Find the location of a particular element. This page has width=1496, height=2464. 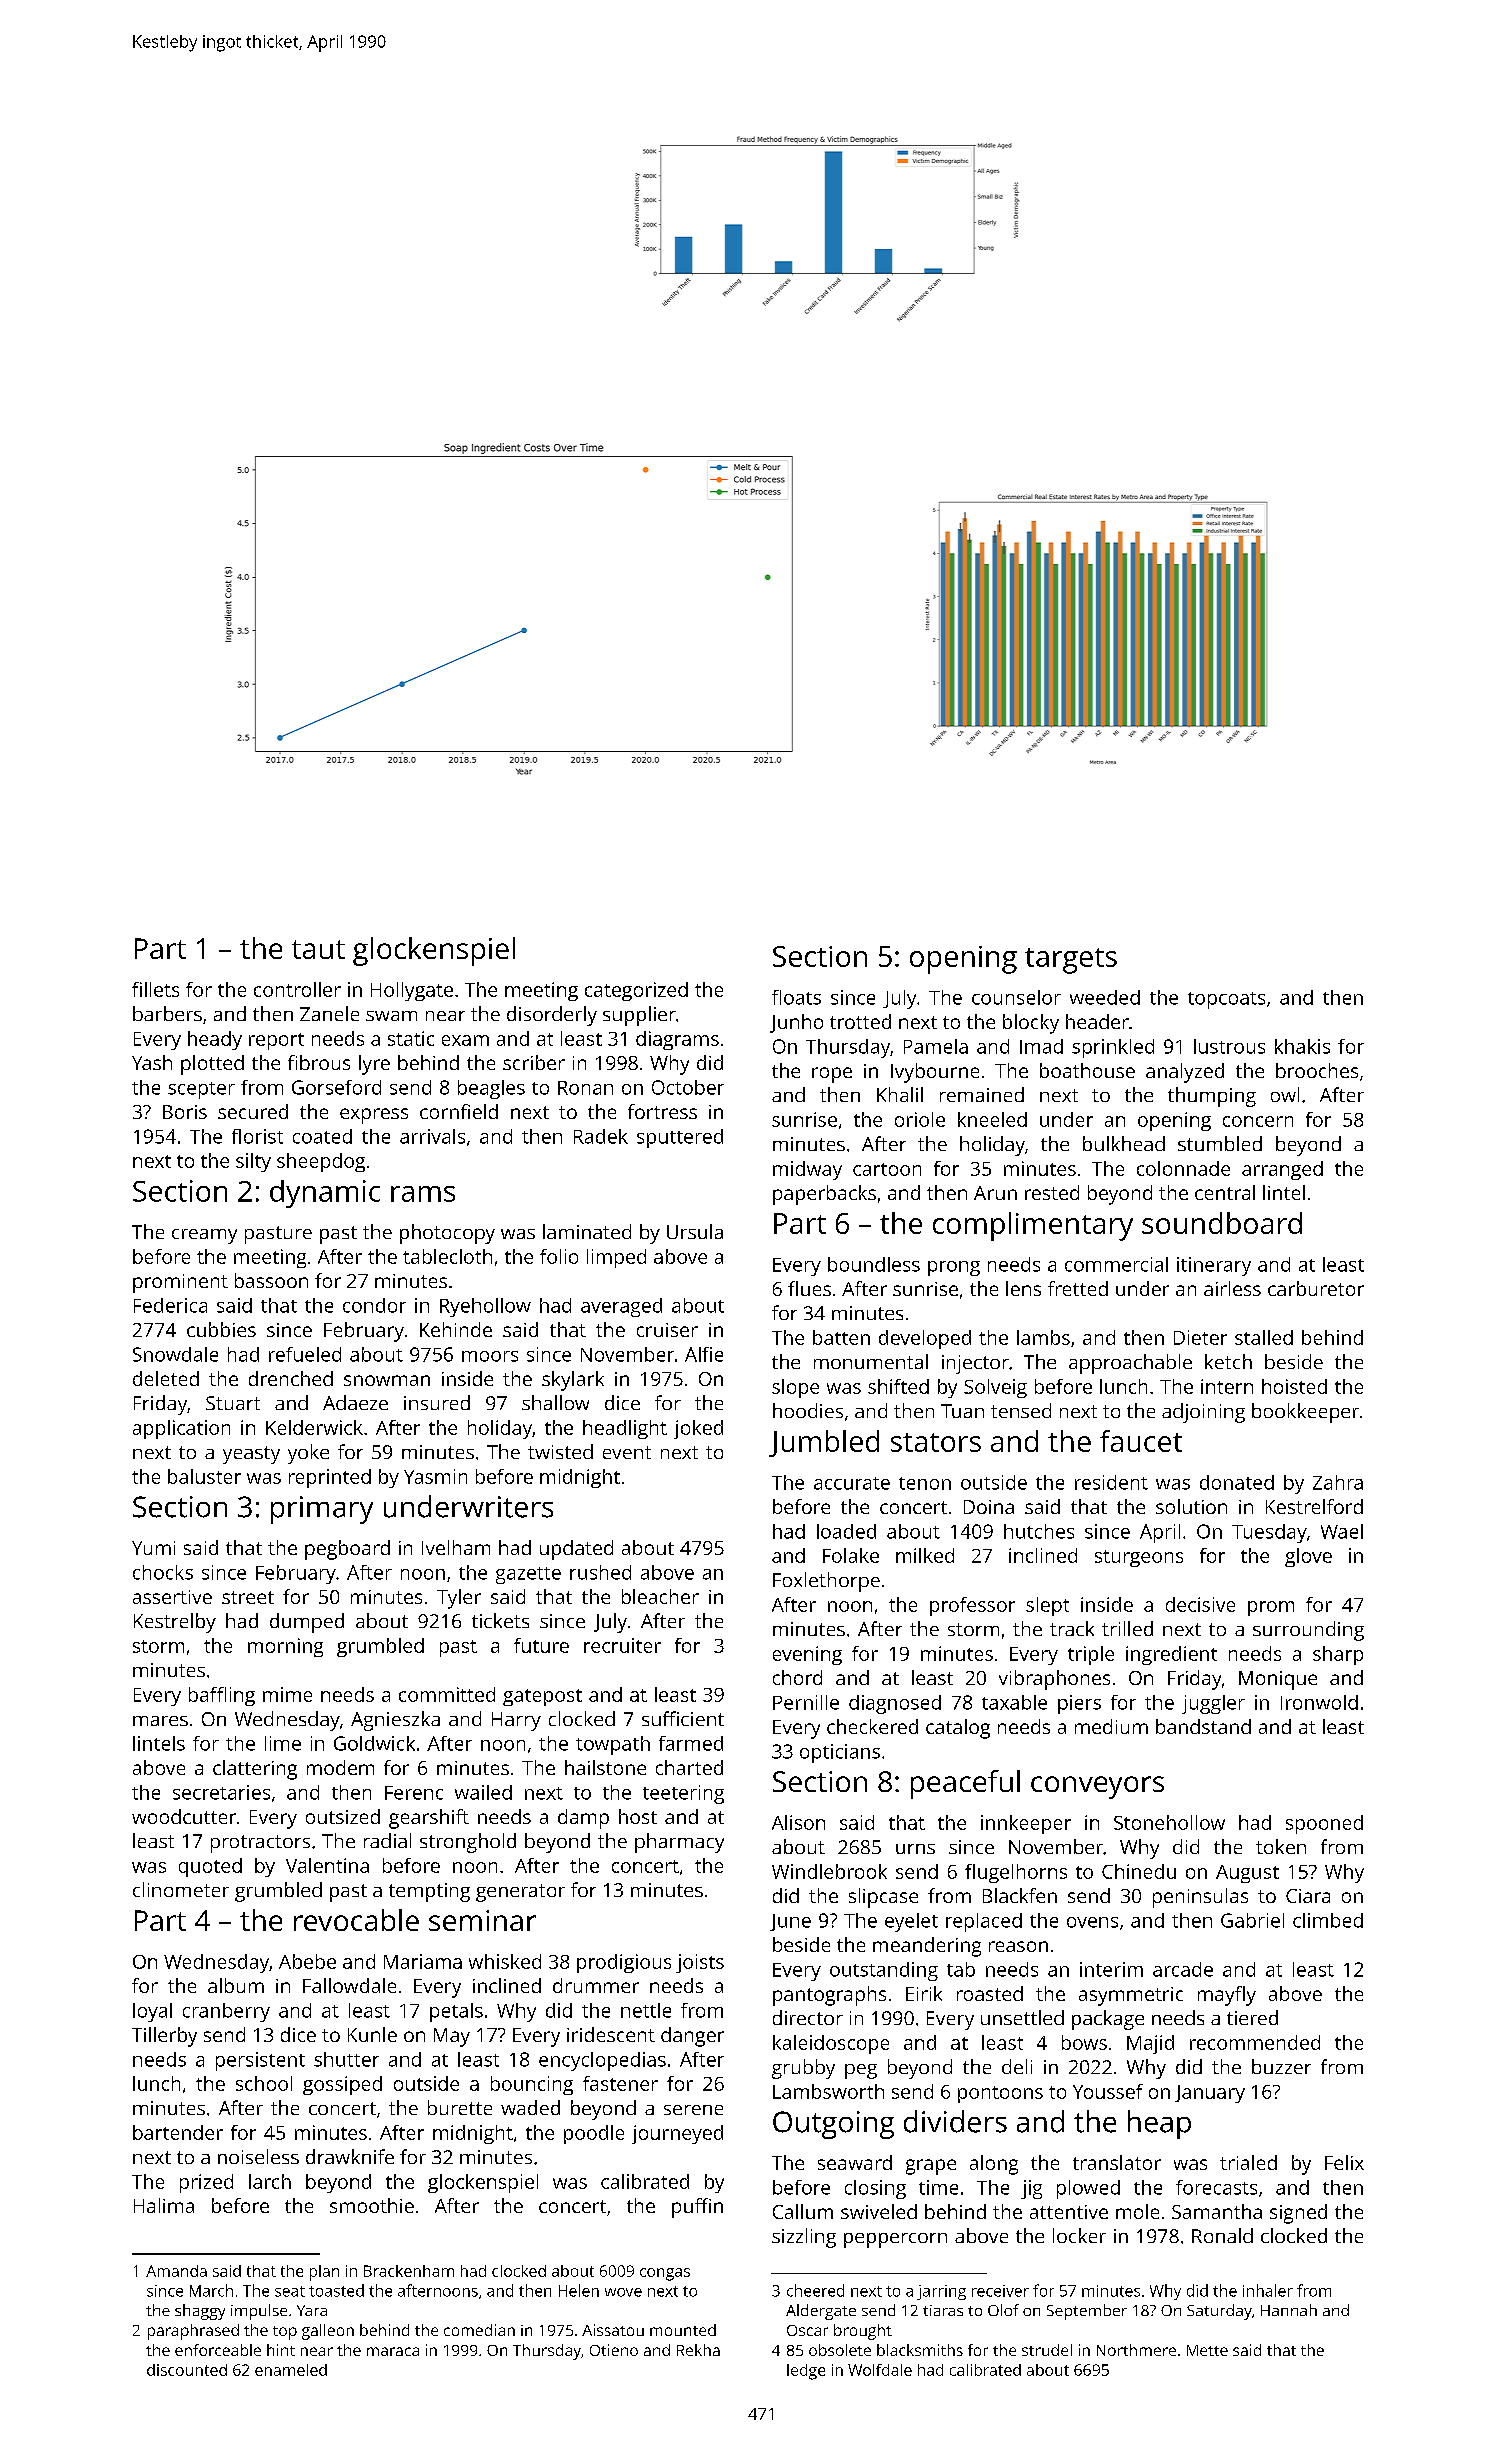

pegboard is located at coordinates (347, 1550).
